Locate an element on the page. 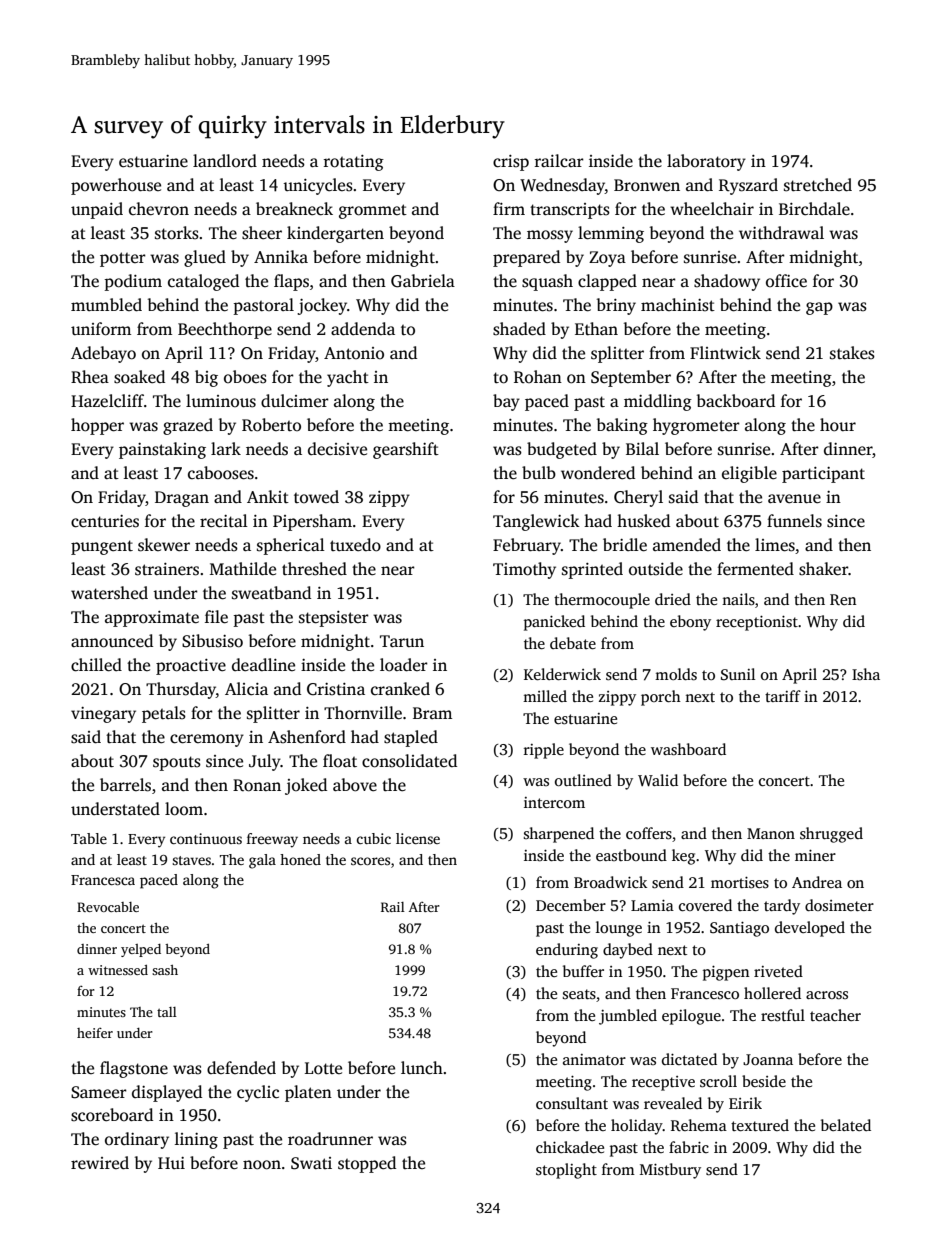 The width and height of the document is (952, 1233). washboard is located at coordinates (688, 749).
